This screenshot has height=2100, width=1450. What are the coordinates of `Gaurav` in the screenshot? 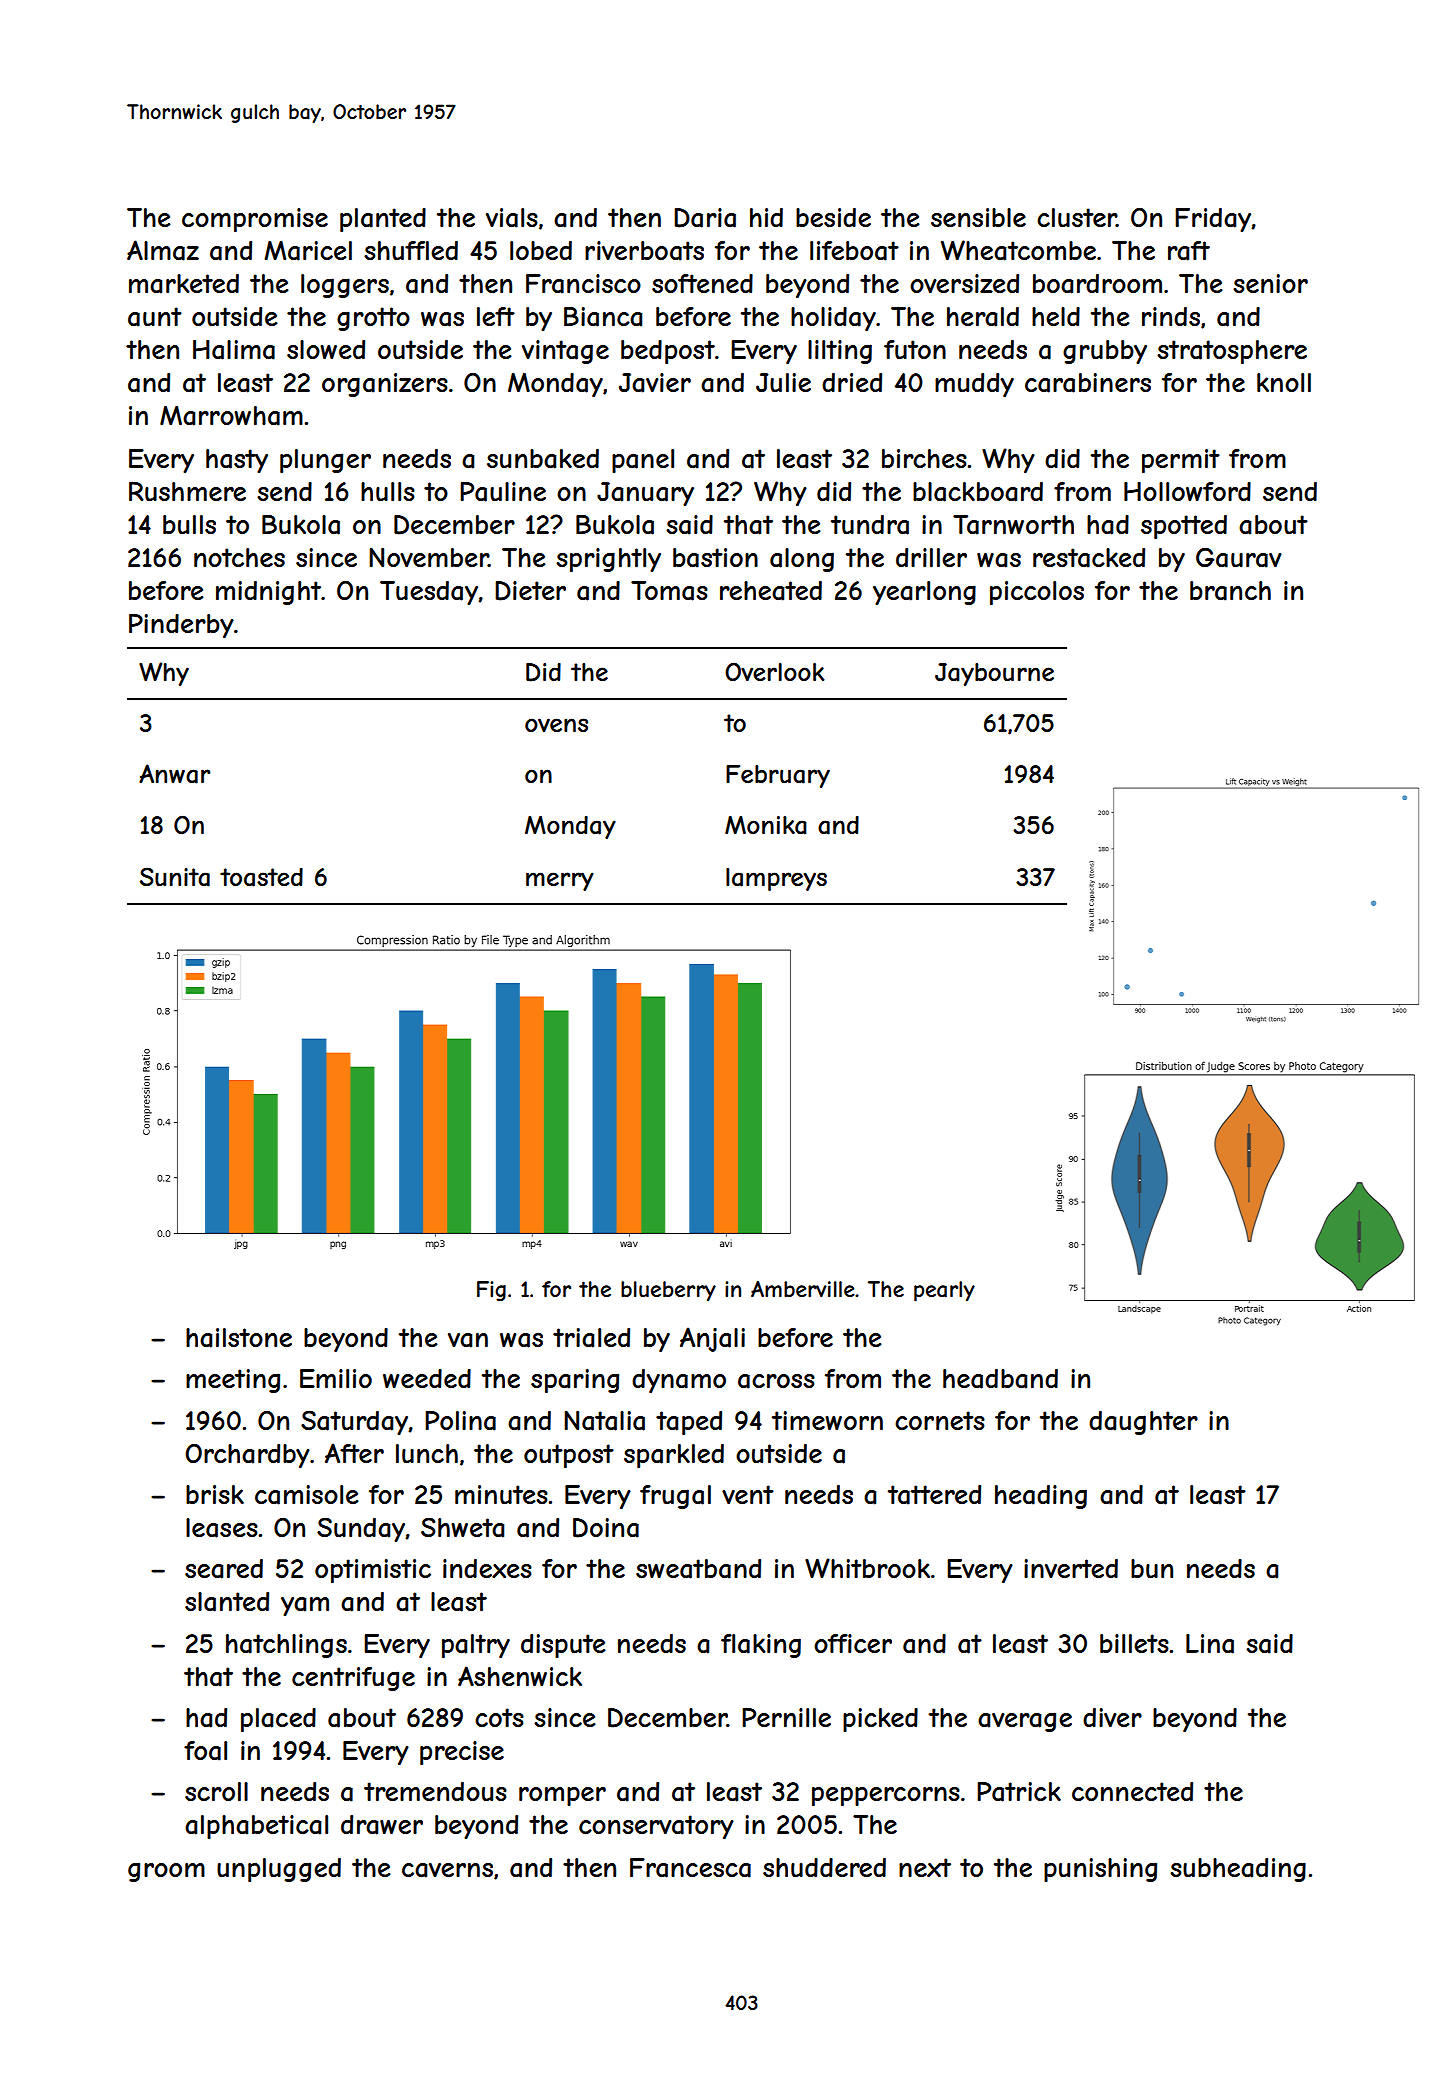 It's located at (1239, 557).
